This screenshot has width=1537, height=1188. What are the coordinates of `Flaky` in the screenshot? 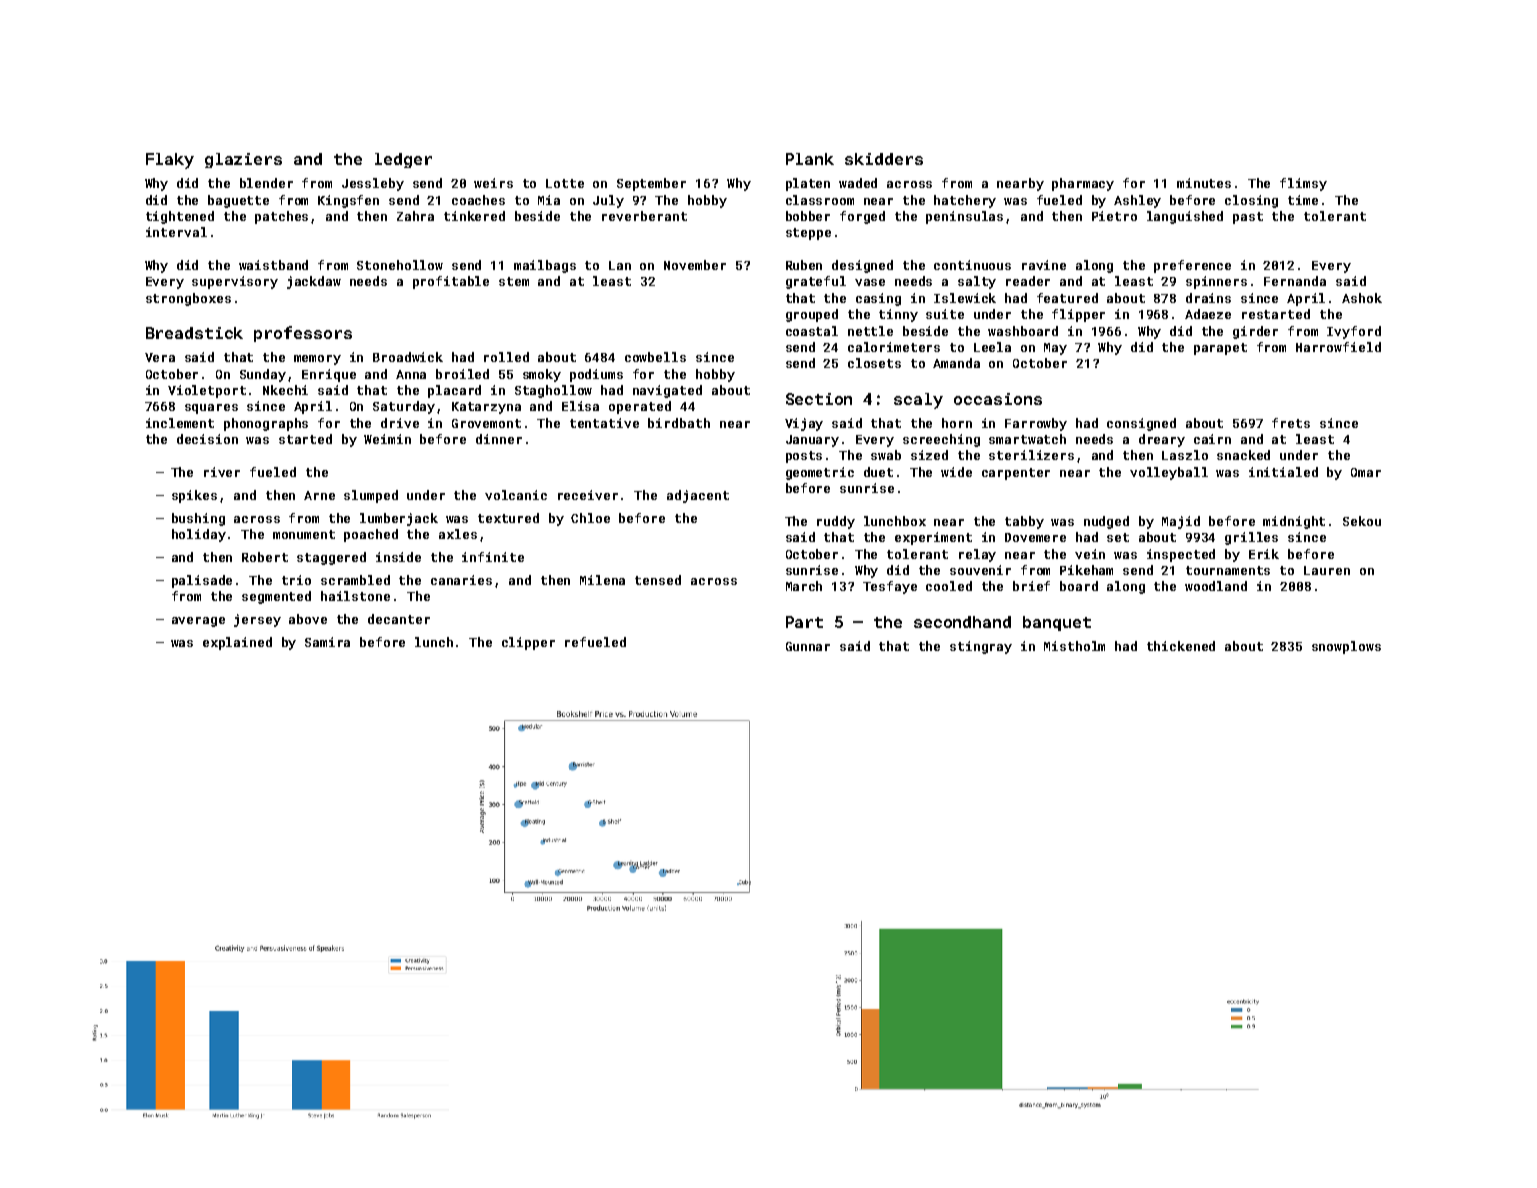 It's located at (170, 161).
